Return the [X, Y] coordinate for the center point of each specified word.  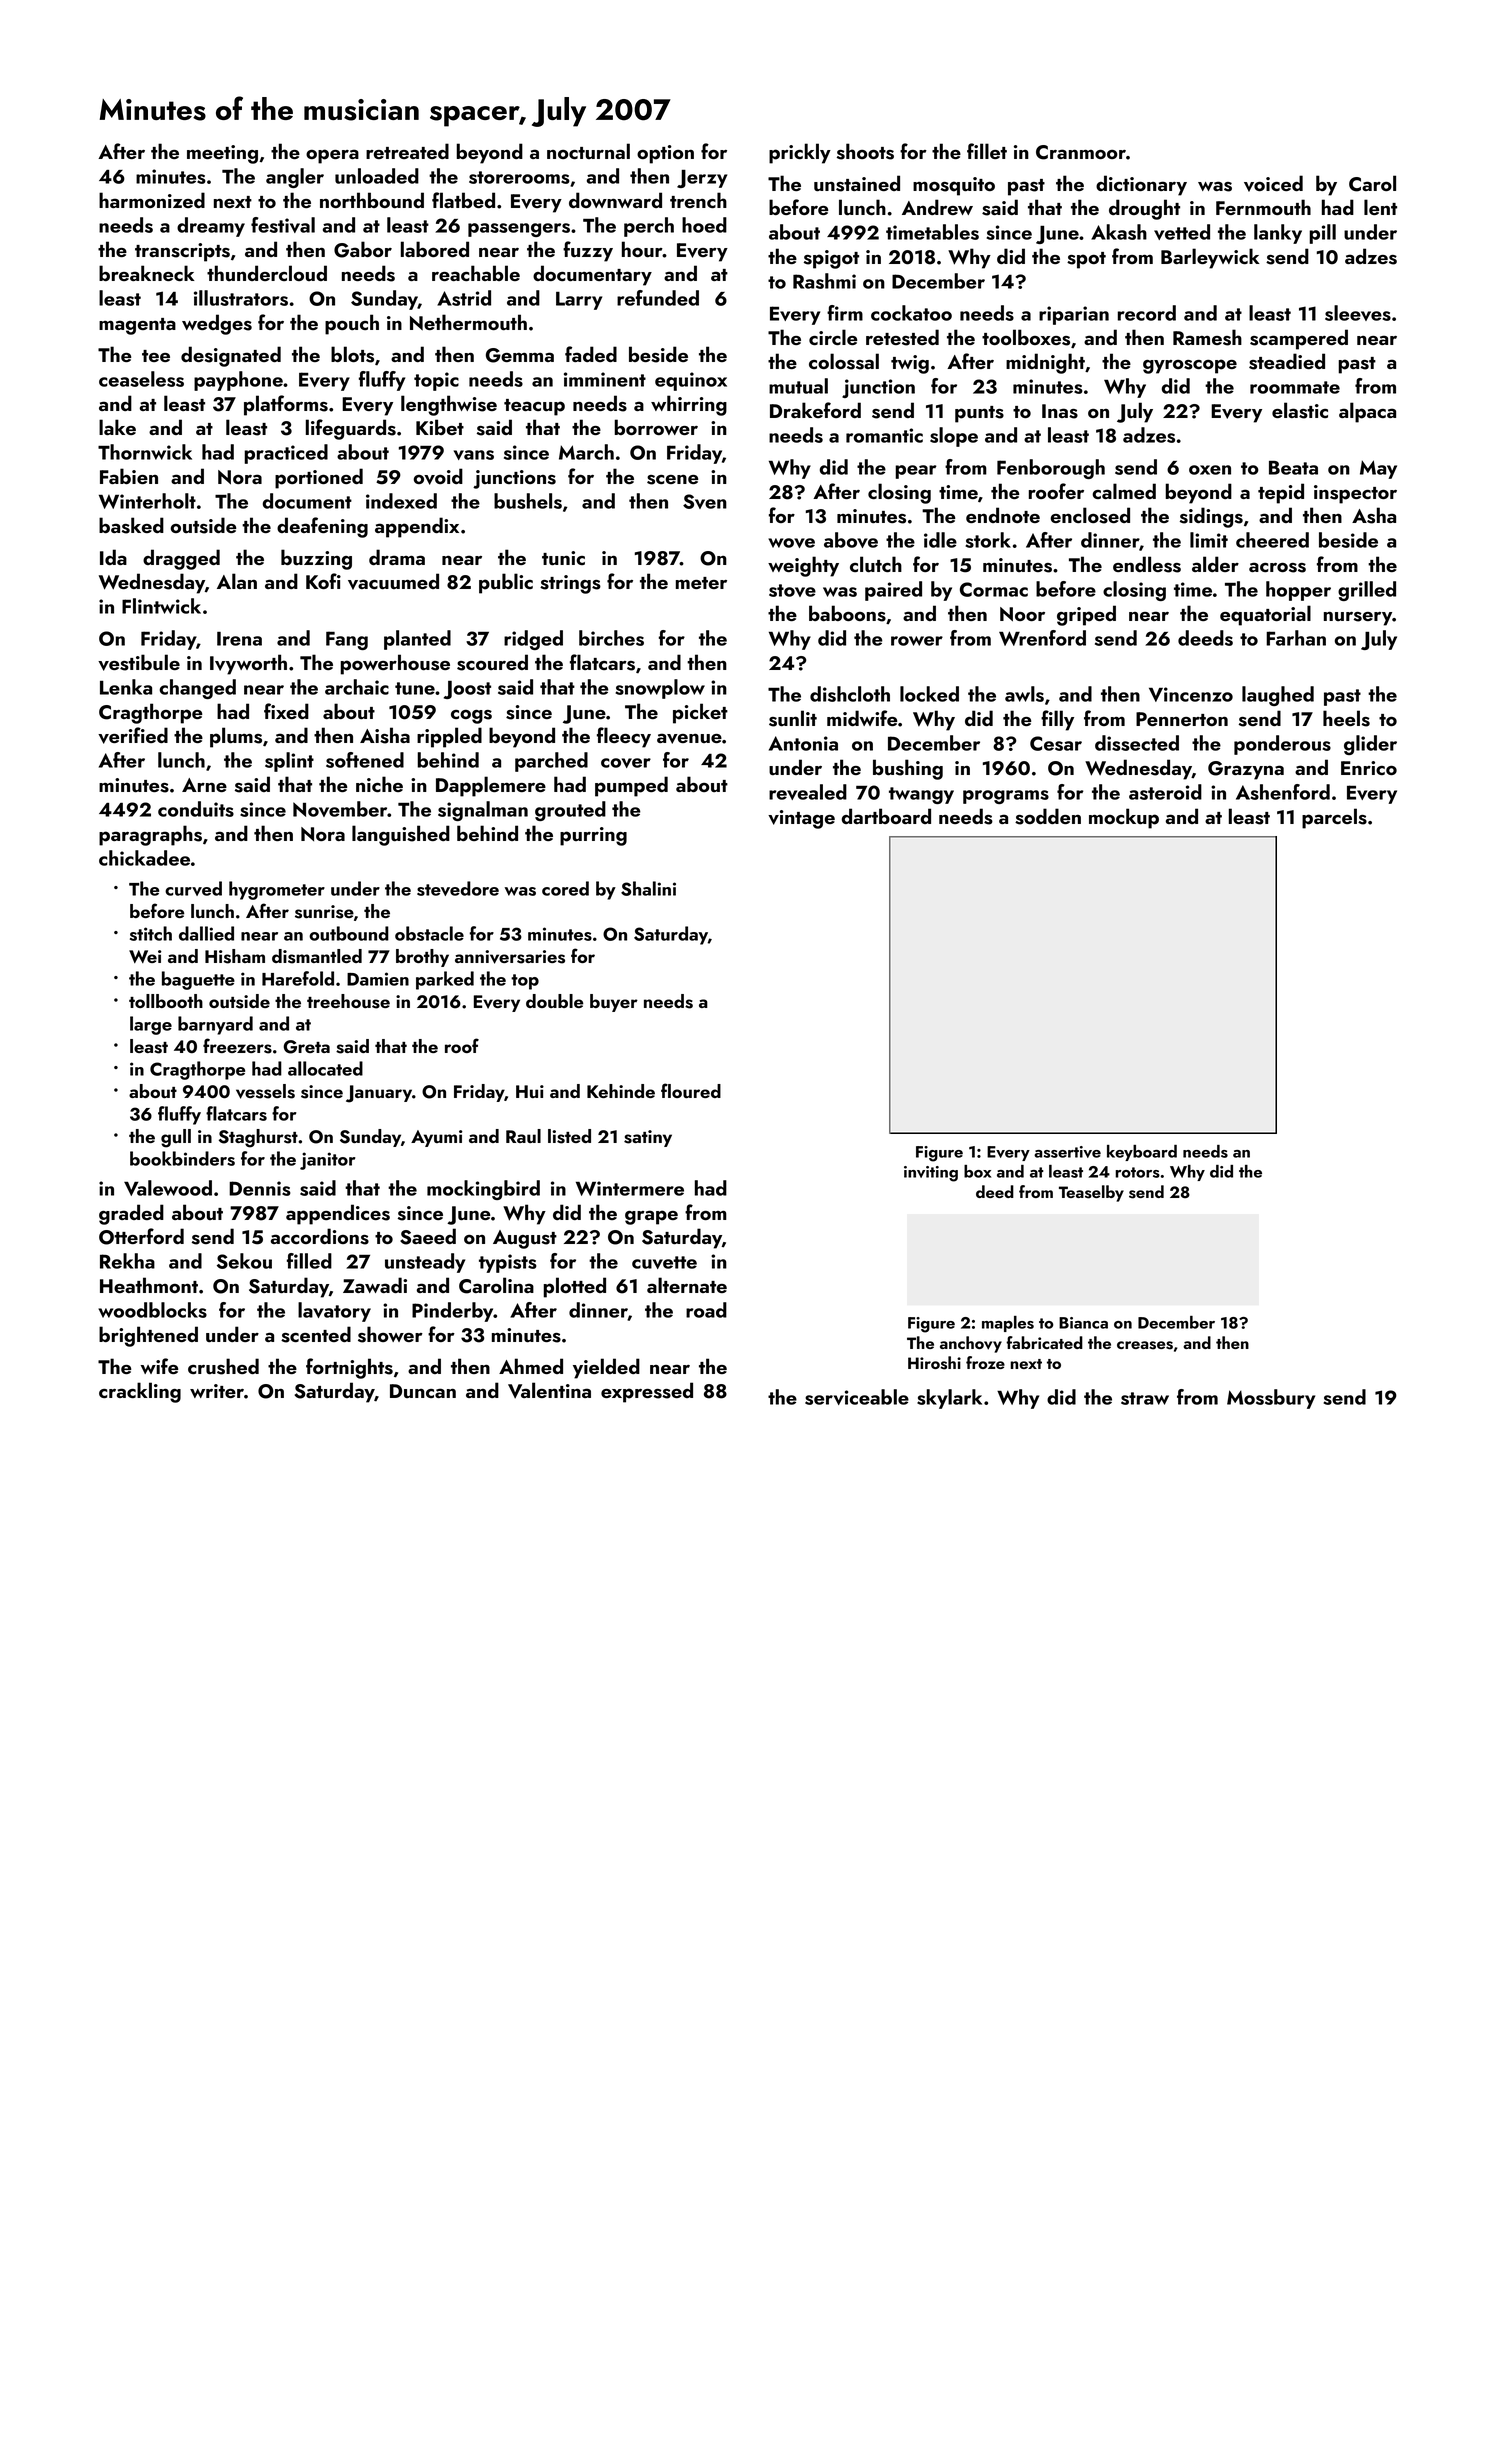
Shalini [648, 888]
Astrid [464, 298]
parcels [1334, 818]
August [525, 1239]
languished [401, 835]
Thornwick [145, 452]
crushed [223, 1366]
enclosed [1090, 515]
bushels [528, 501]
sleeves [1358, 313]
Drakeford [815, 410]
